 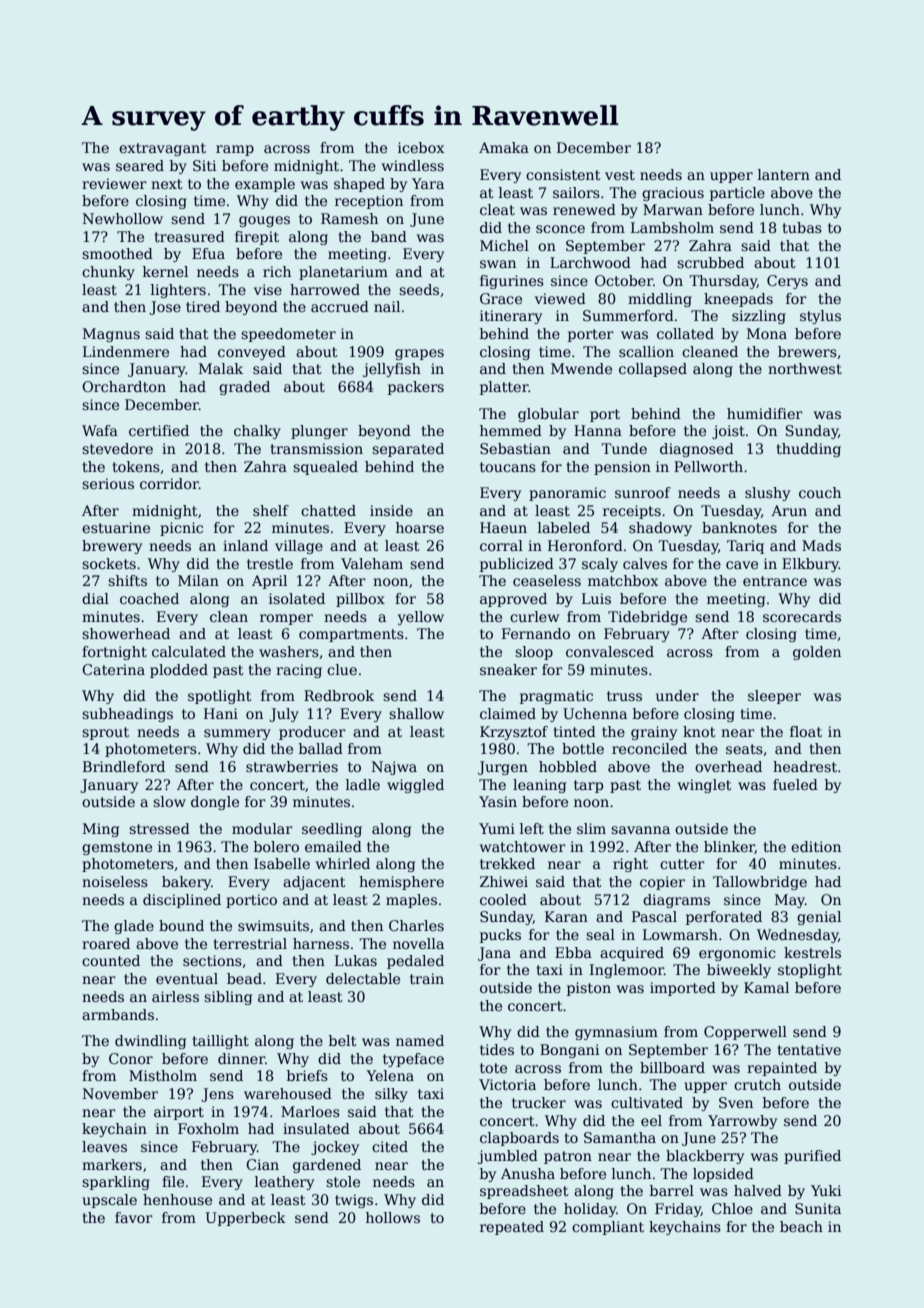 I want to click on left, so click(x=532, y=828).
